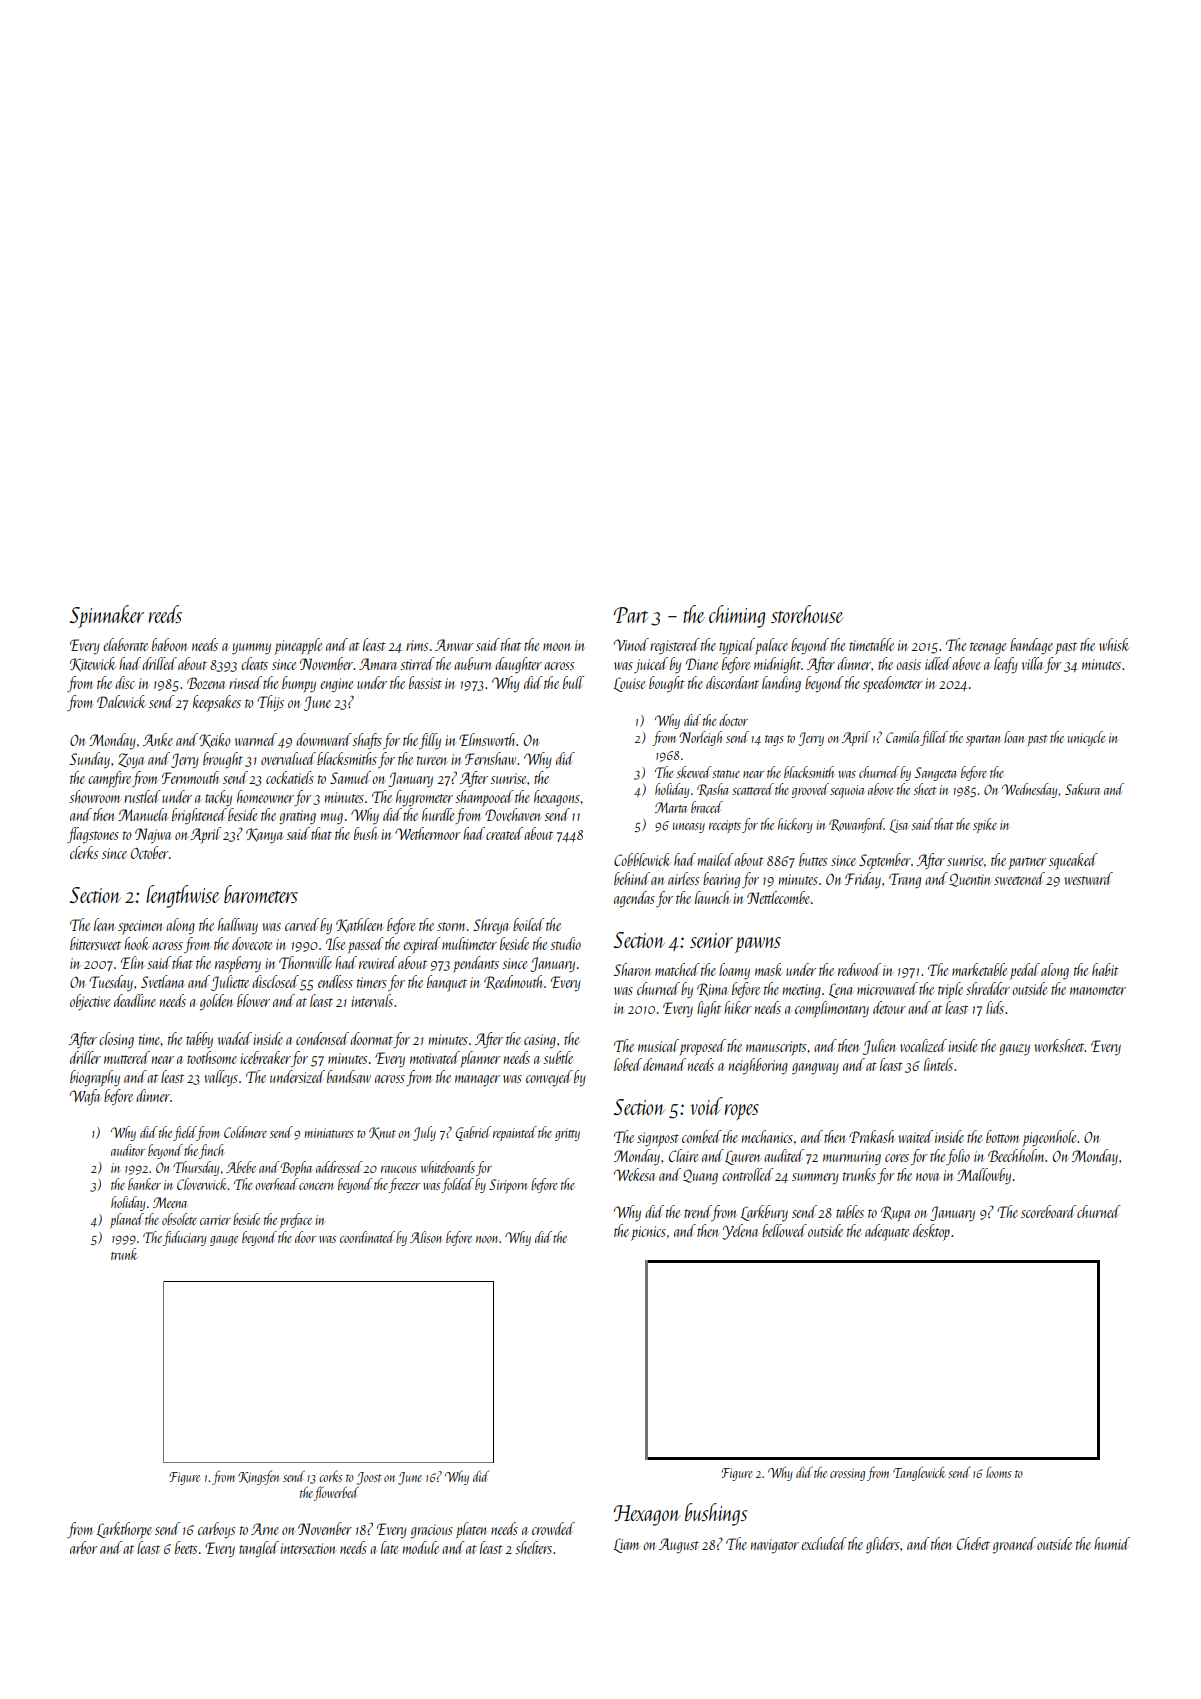 The image size is (1201, 1699). Describe the element at coordinates (882, 1545) in the page. I see `gliders` at that location.
